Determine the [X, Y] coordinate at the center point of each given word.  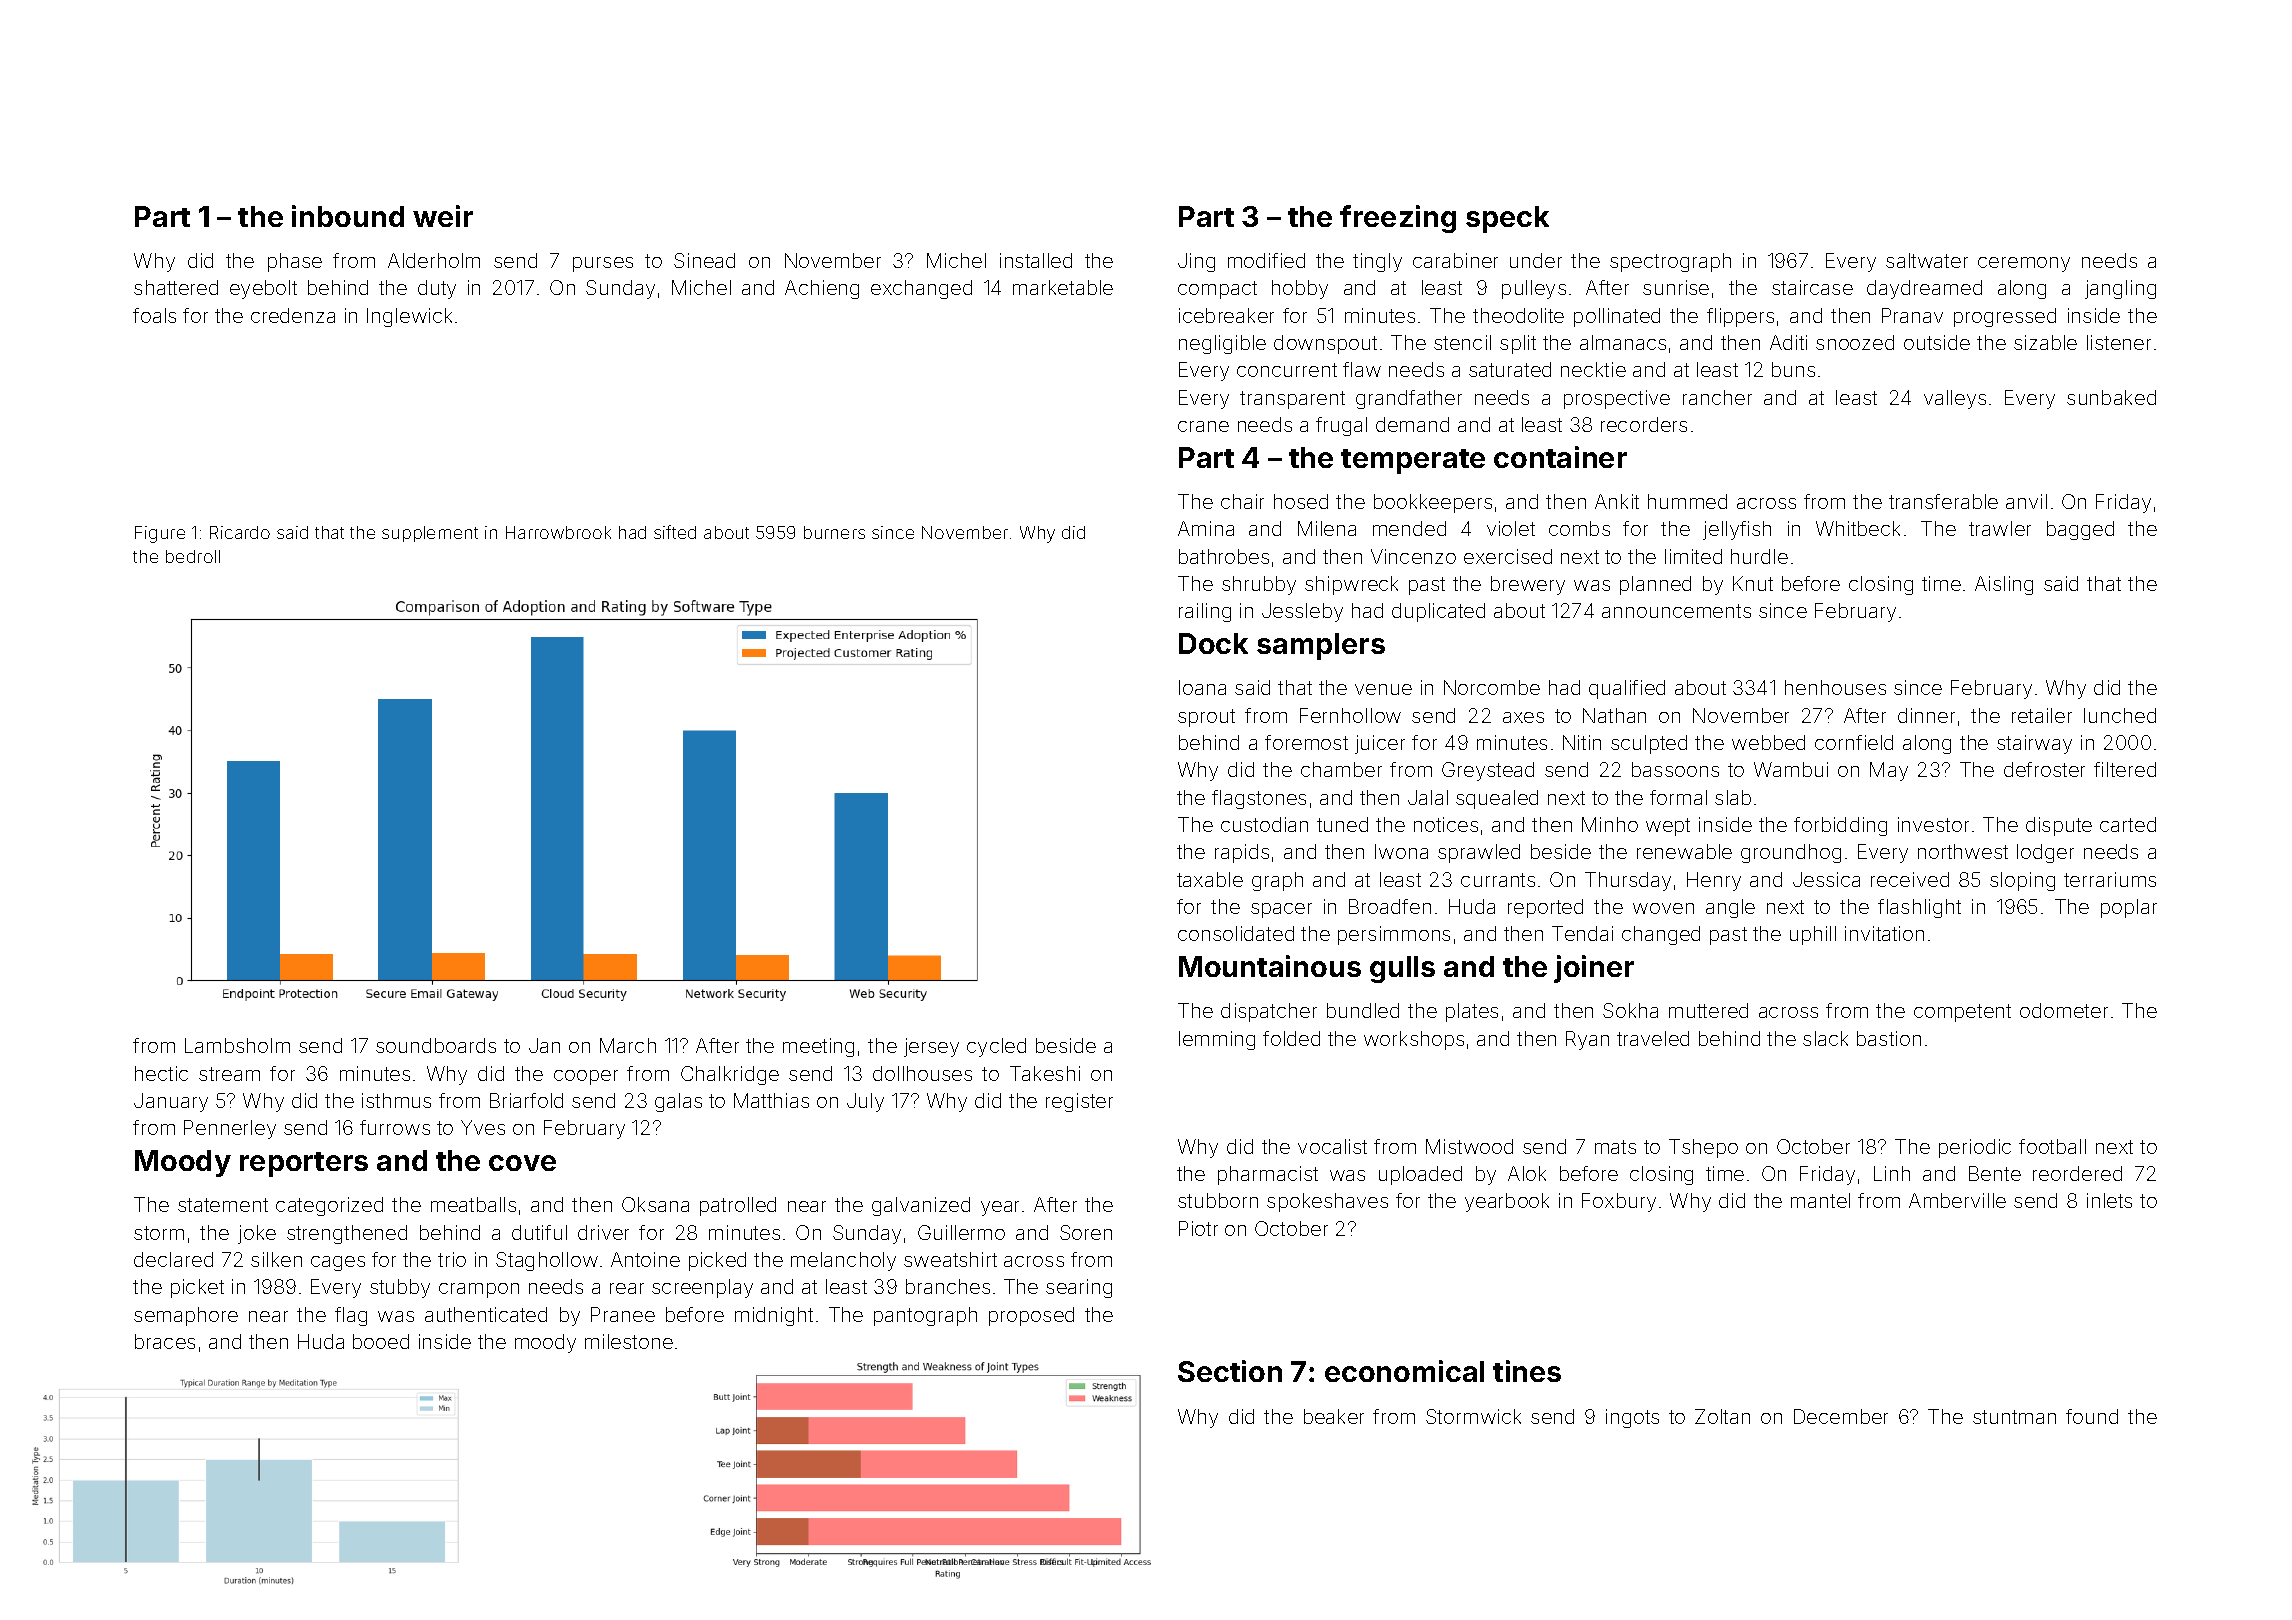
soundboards [436, 1045]
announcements [1676, 611]
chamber [1341, 769]
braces [165, 1341]
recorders [1644, 424]
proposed [1031, 1316]
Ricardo [240, 532]
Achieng [822, 289]
